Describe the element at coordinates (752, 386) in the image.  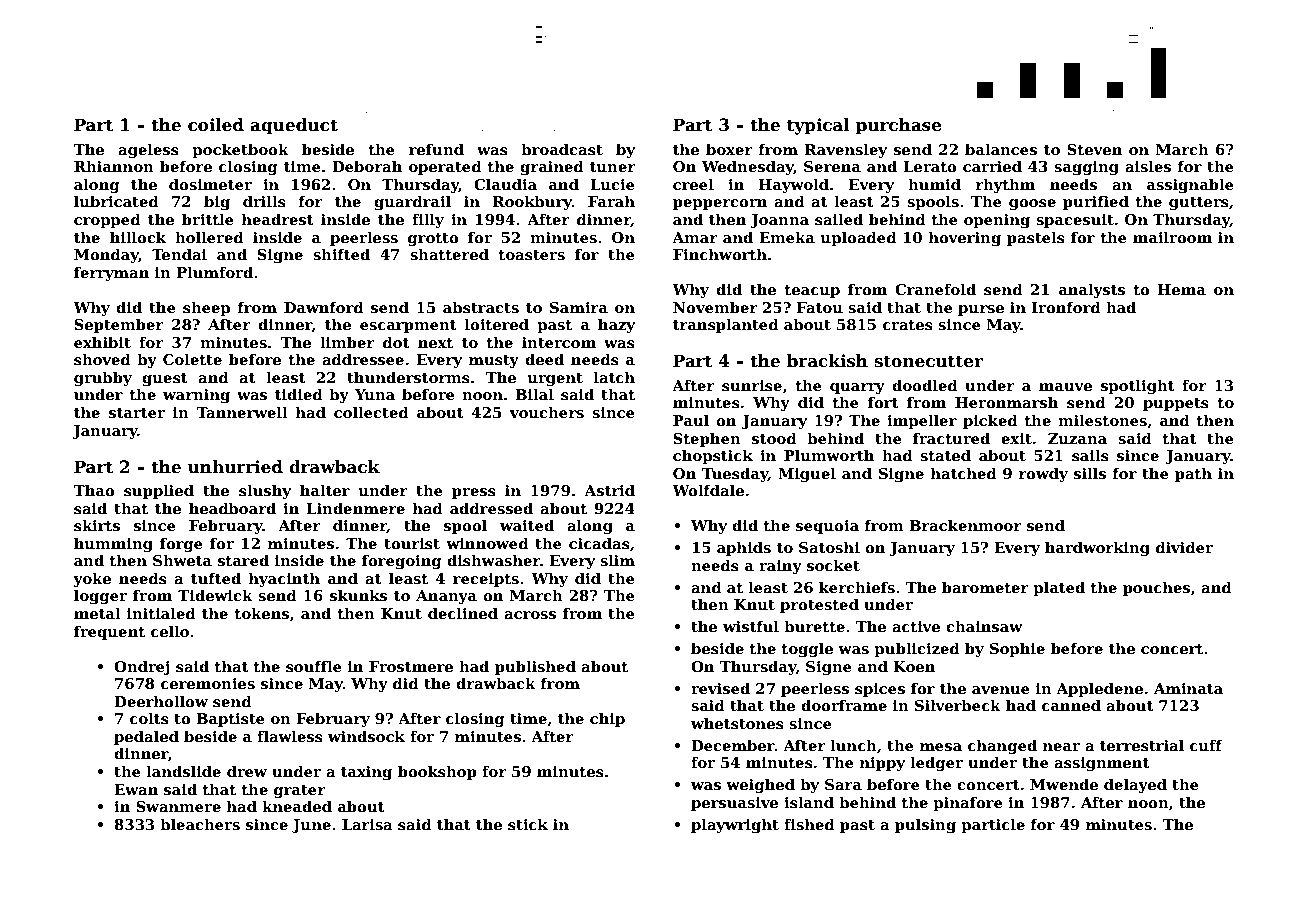
I see `sunrise` at that location.
